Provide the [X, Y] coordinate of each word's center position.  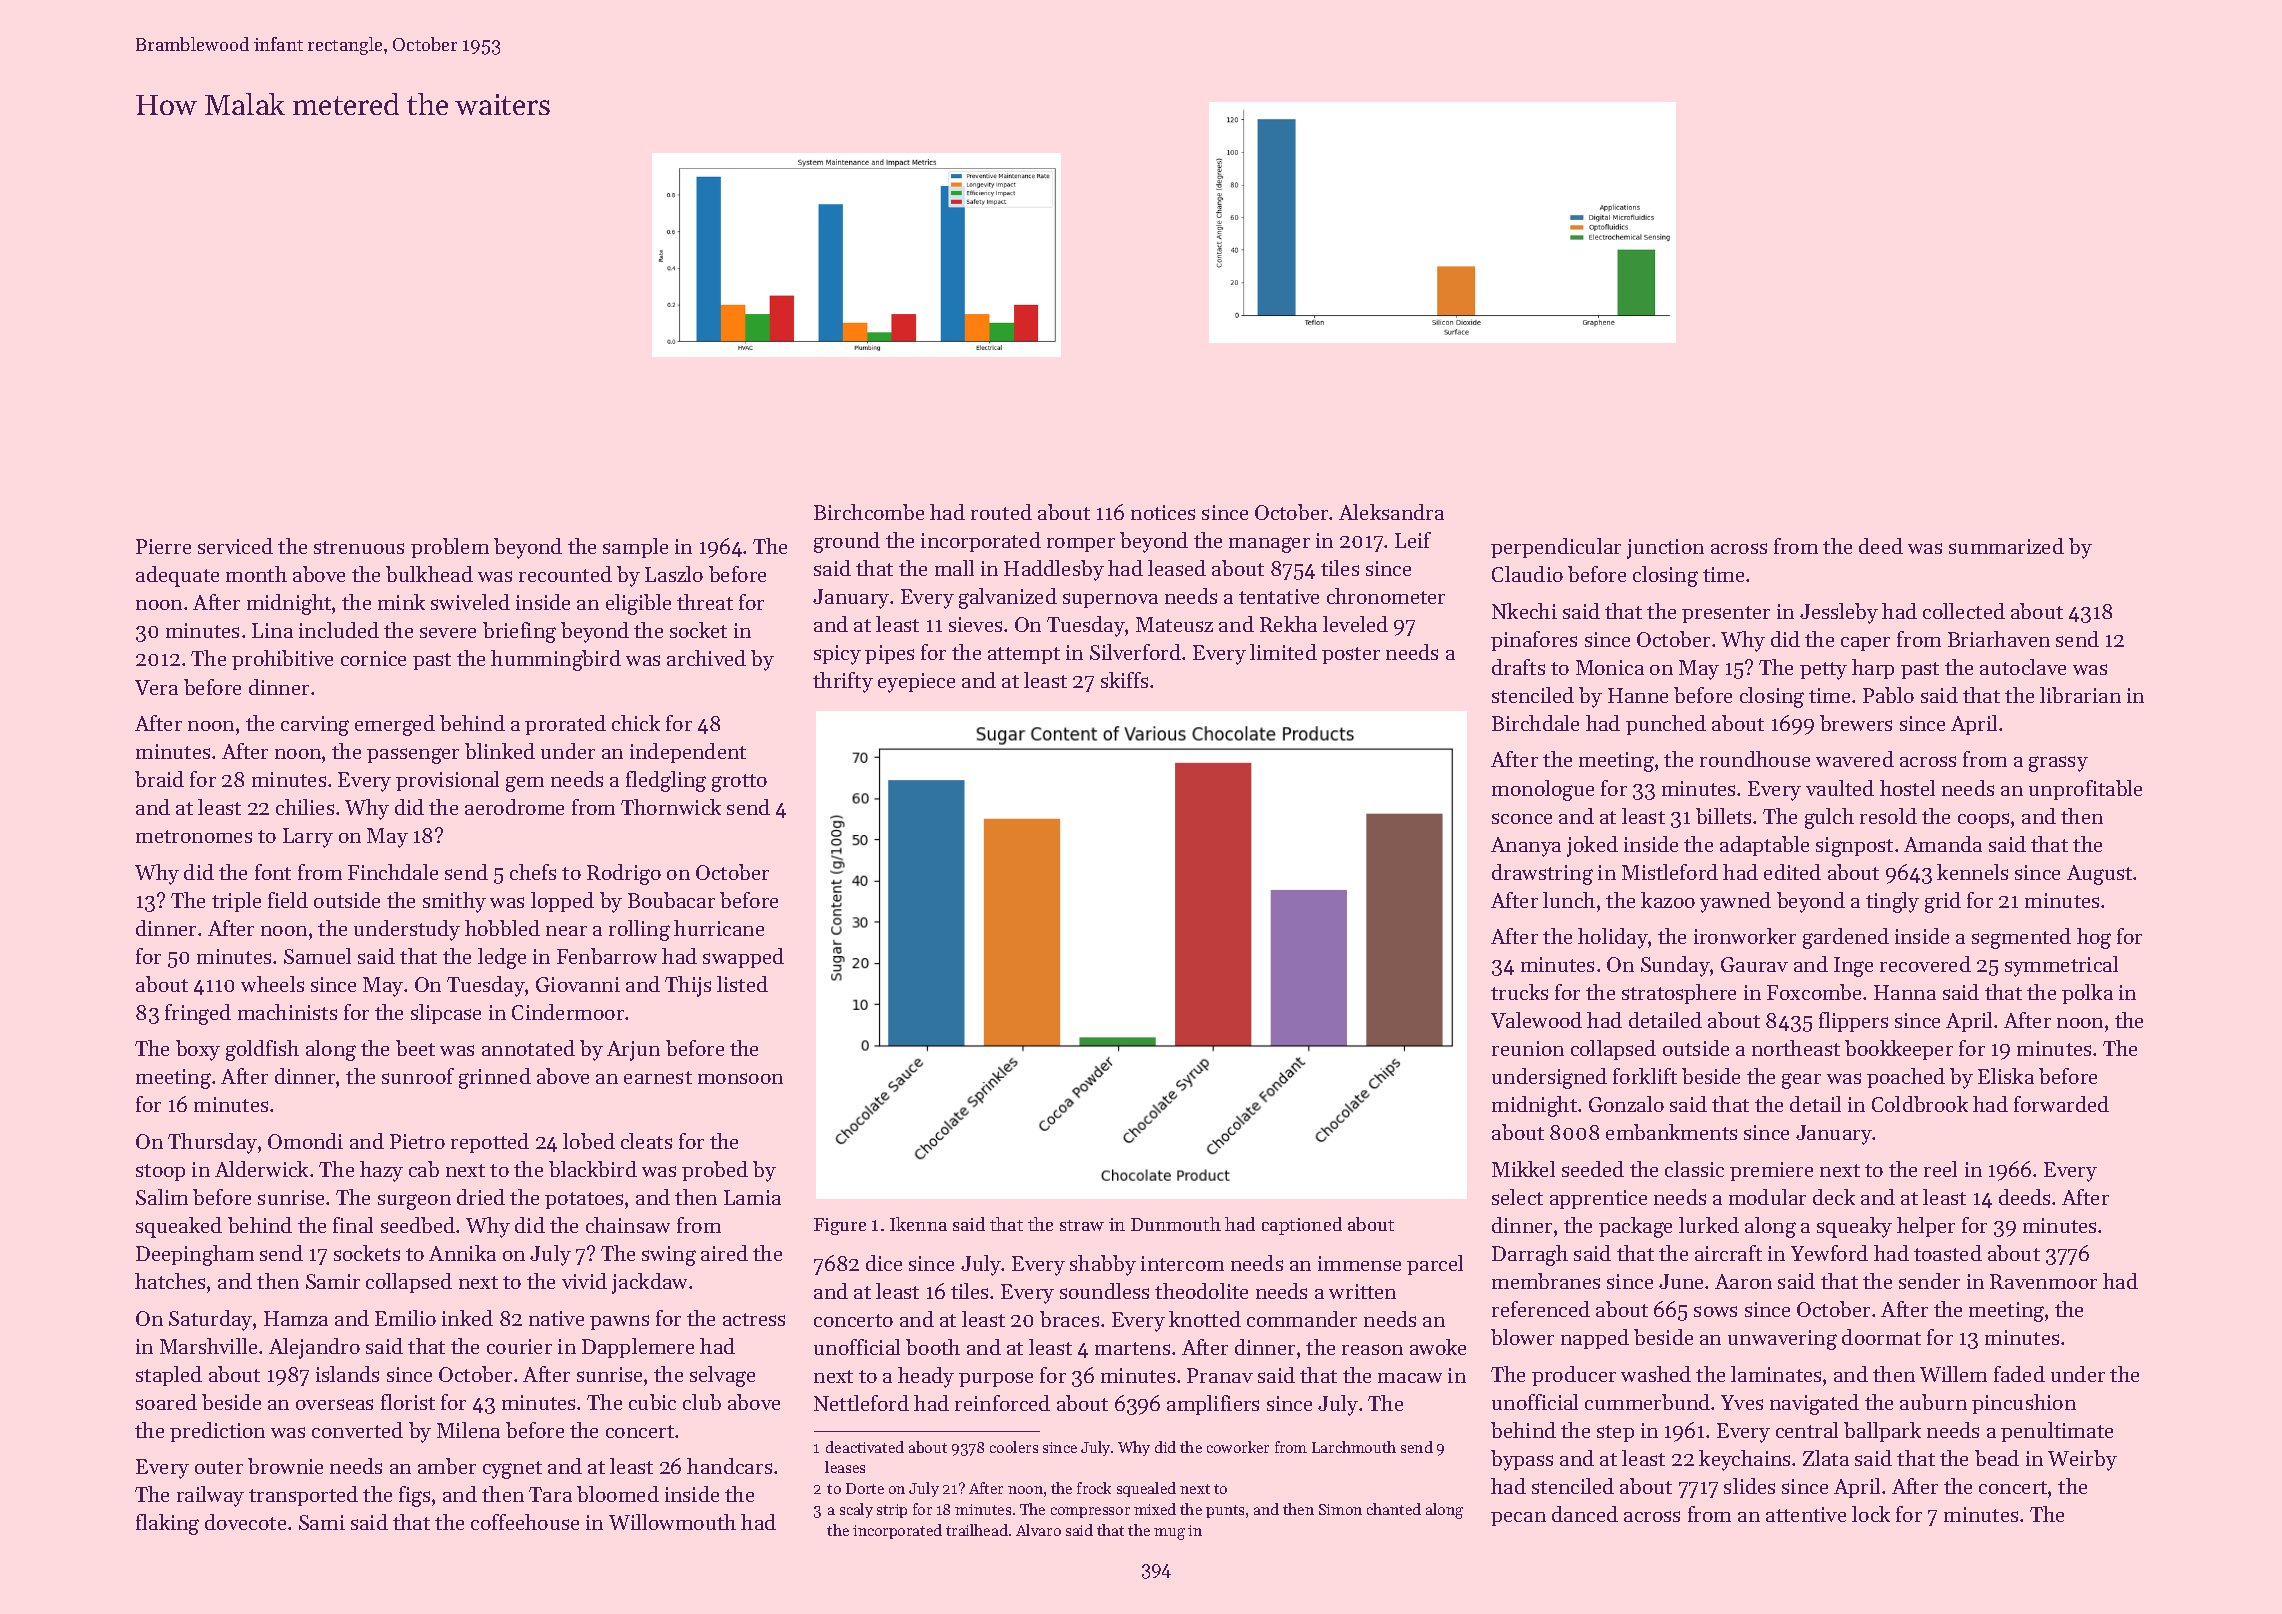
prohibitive [282, 660]
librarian [2080, 695]
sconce [1522, 818]
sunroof [418, 1076]
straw [1082, 1225]
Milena [468, 1430]
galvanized [1008, 598]
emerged [395, 725]
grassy [2058, 764]
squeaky [1854, 1227]
